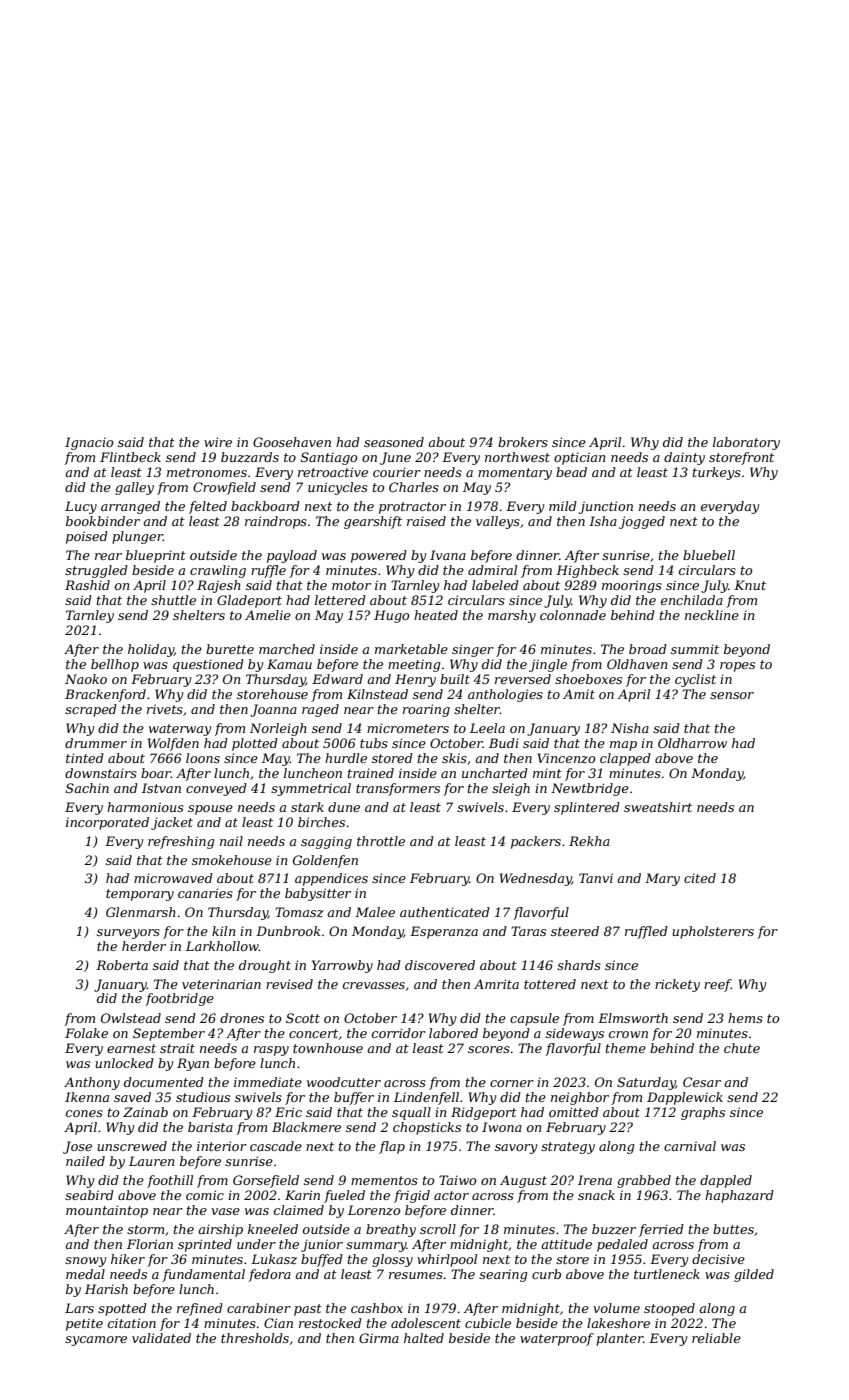  What do you see at coordinates (132, 1146) in the image?
I see `unscrewed` at bounding box center [132, 1146].
